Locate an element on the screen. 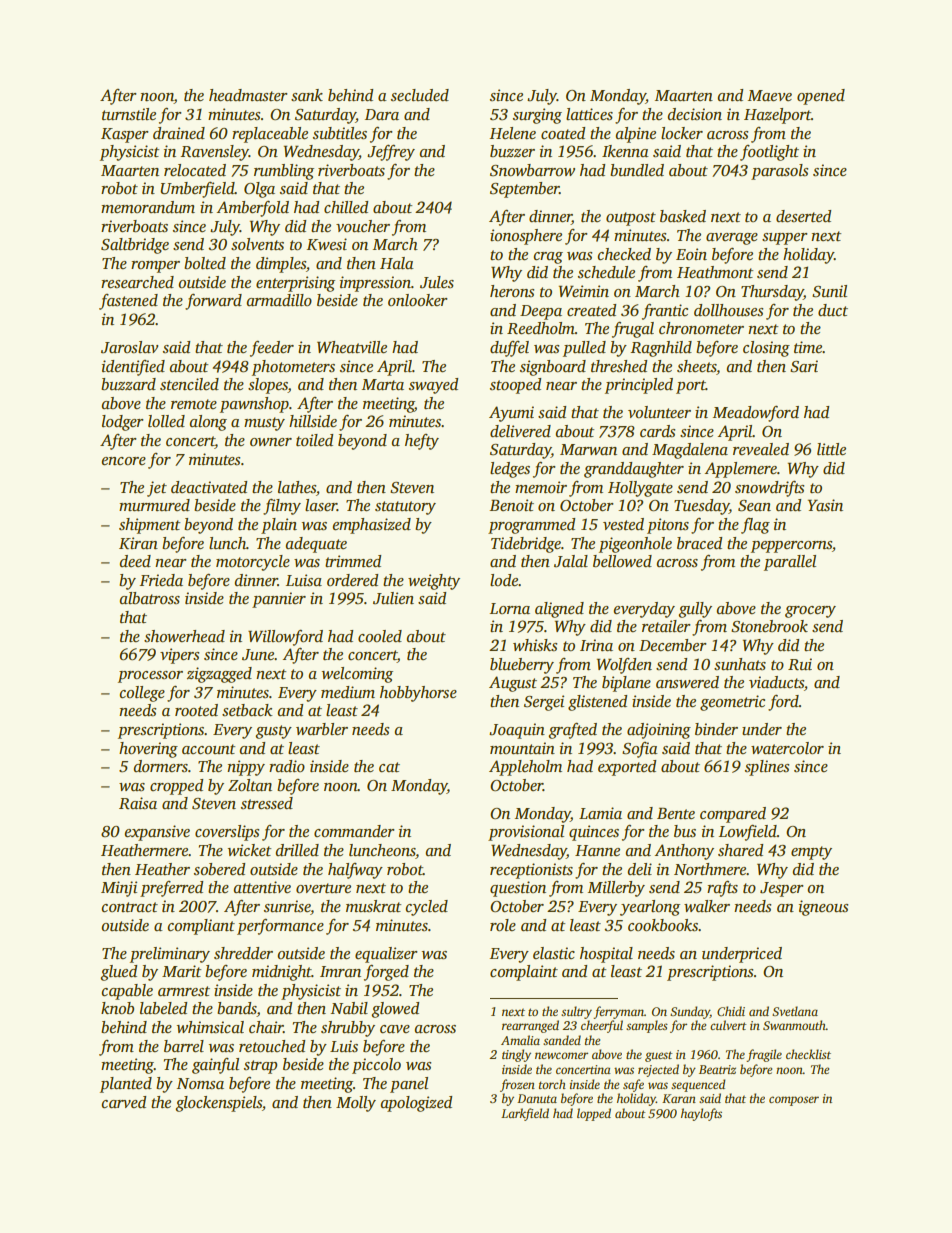 This screenshot has width=952, height=1233. solvents is located at coordinates (257, 244).
